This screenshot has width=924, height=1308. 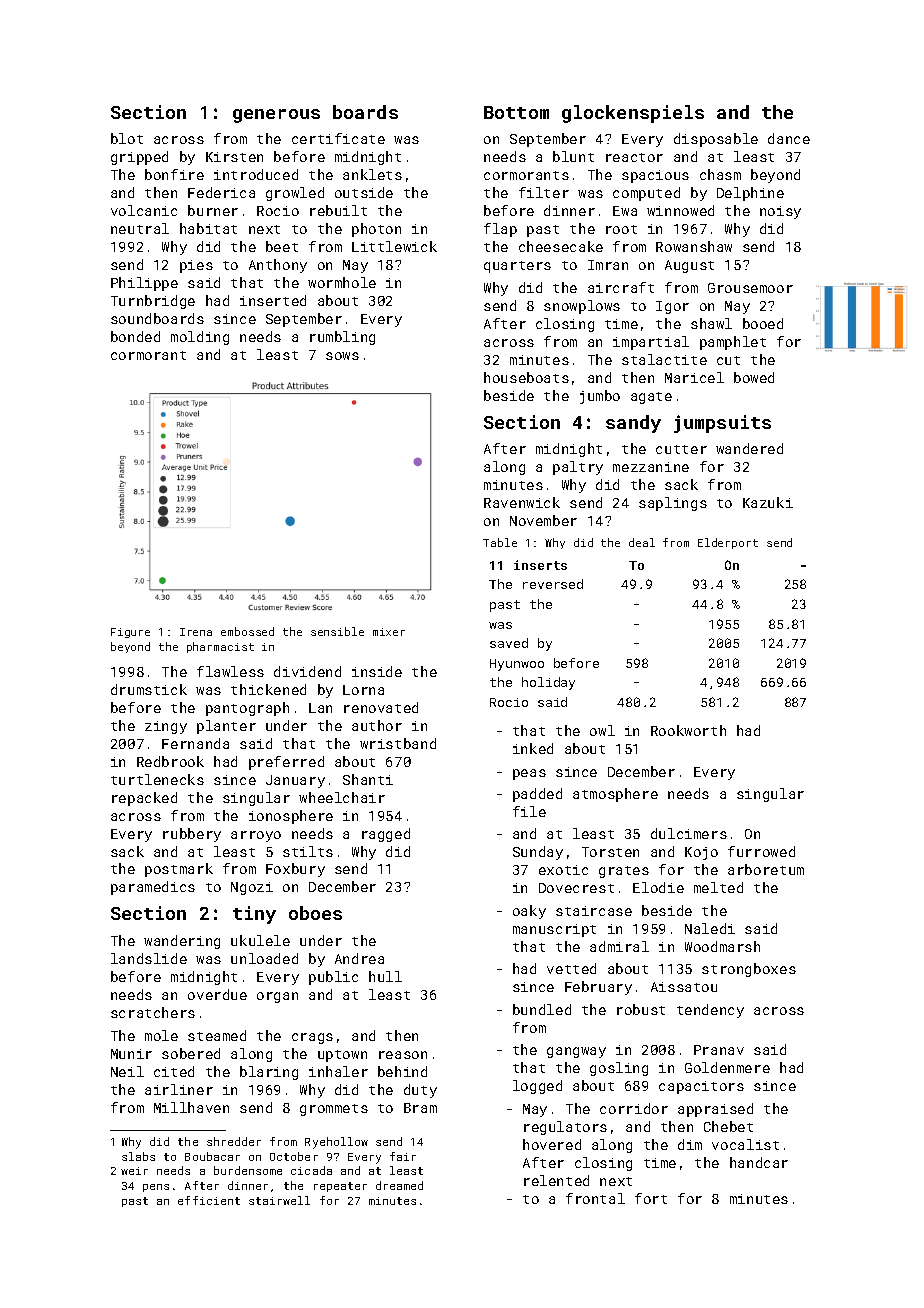 What do you see at coordinates (761, 851) in the screenshot?
I see `furrowed` at bounding box center [761, 851].
